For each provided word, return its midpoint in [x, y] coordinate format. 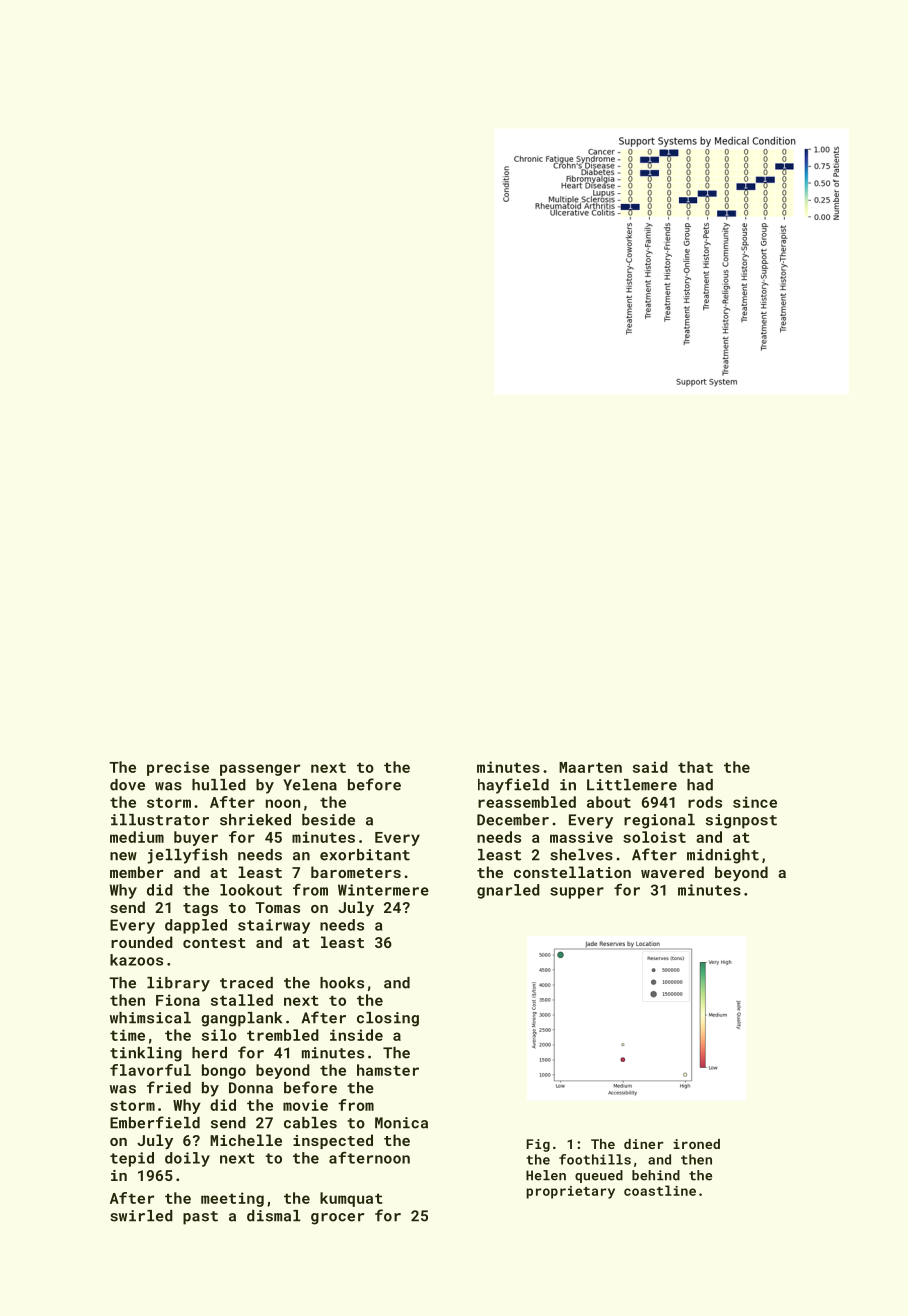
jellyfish [187, 856]
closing [388, 1019]
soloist [654, 837]
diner [644, 1144]
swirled [141, 1216]
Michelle [246, 1140]
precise [178, 768]
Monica [401, 1123]
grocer [337, 1219]
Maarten [590, 767]
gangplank [241, 1019]
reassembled [527, 802]
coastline [660, 1190]
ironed [696, 1144]
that [695, 767]
